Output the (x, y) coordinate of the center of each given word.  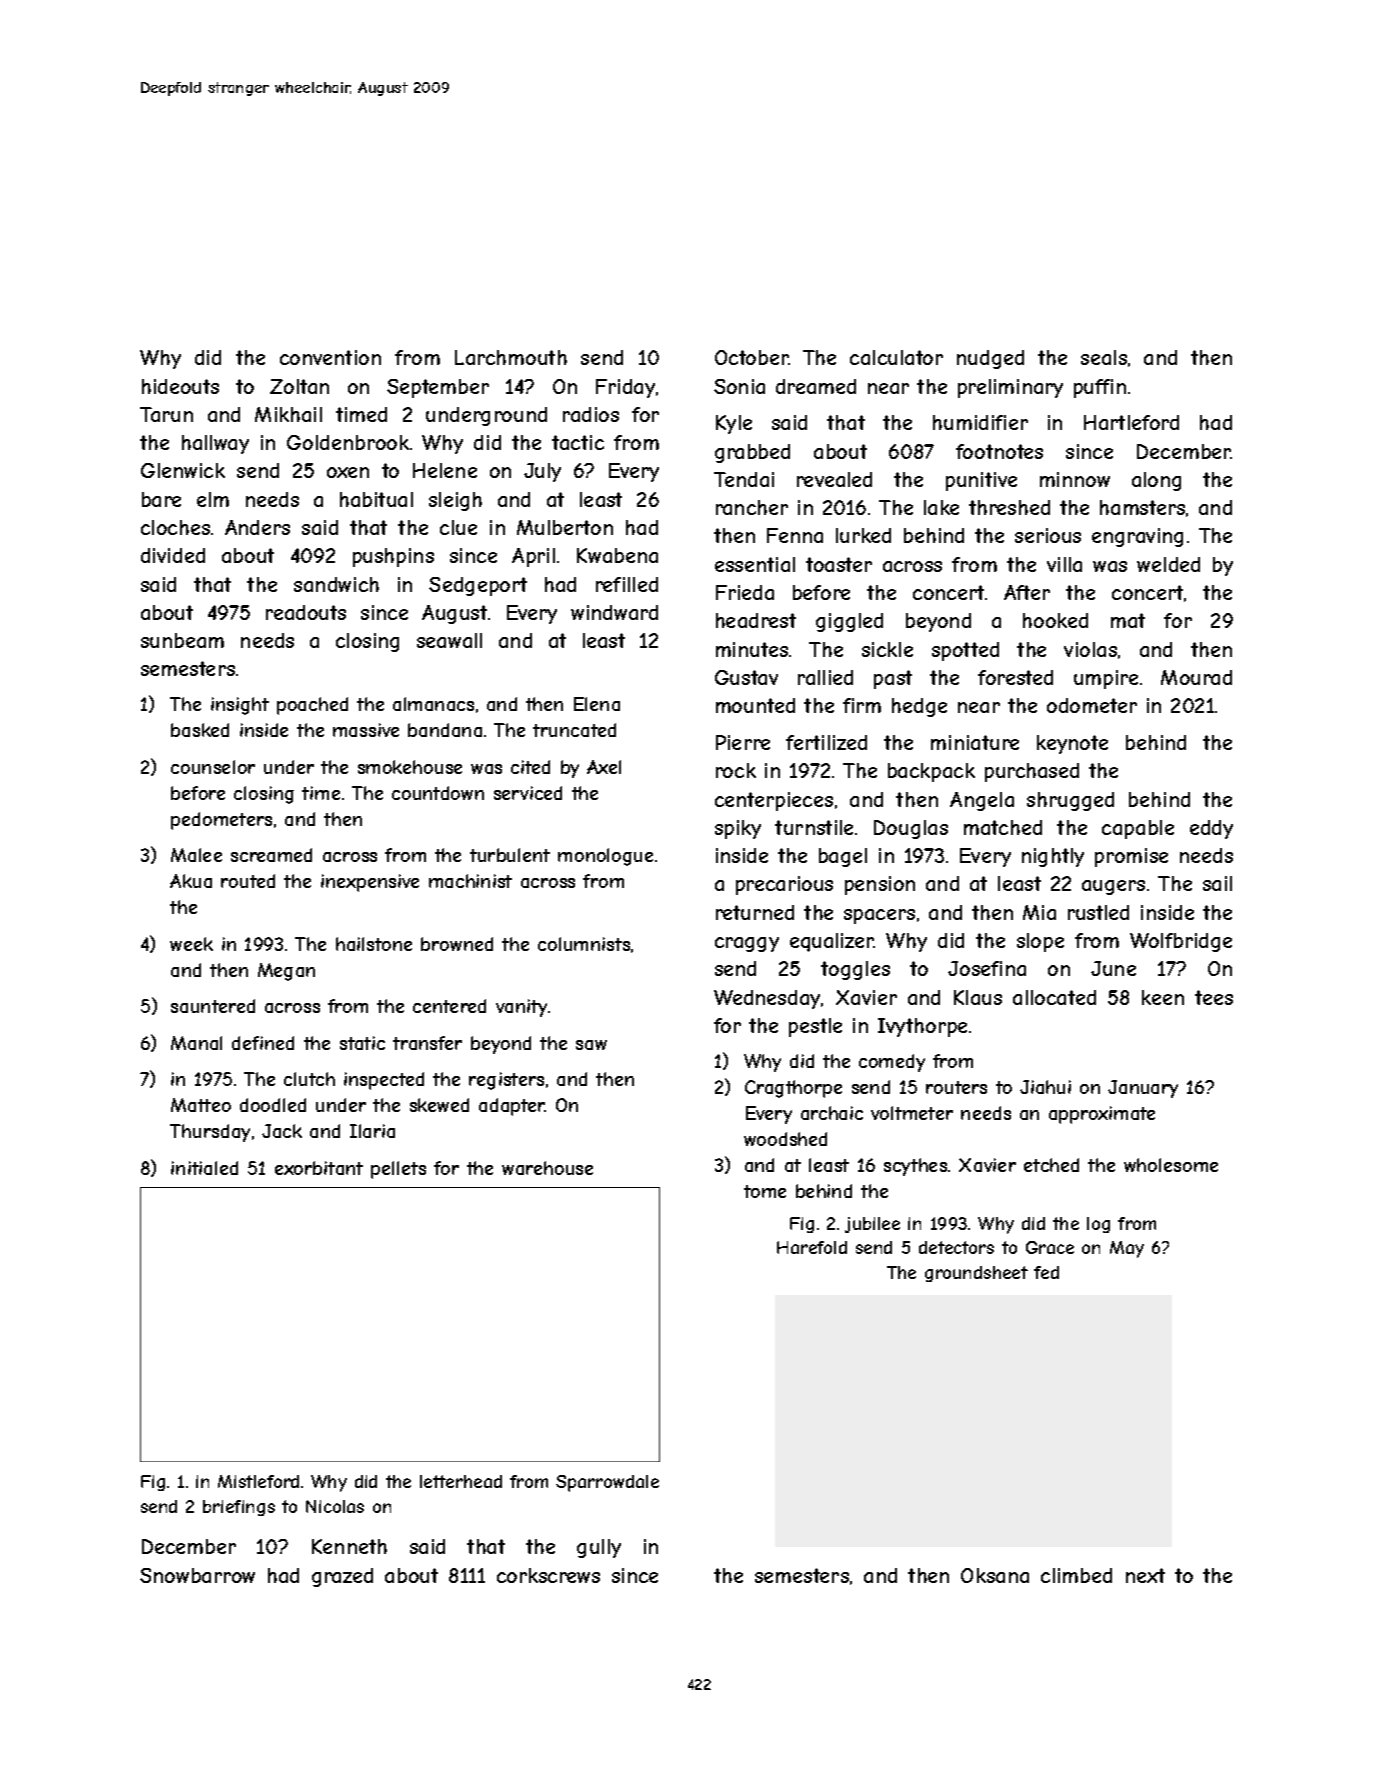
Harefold (812, 1247)
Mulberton (565, 527)
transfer (427, 1043)
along (1156, 481)
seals (1104, 357)
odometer (1092, 705)
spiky (738, 829)
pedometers (221, 821)
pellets (398, 1170)
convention (330, 357)
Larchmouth (511, 357)
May (1127, 1249)
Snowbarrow (197, 1575)
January (1143, 1089)
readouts (306, 612)
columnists (584, 944)
